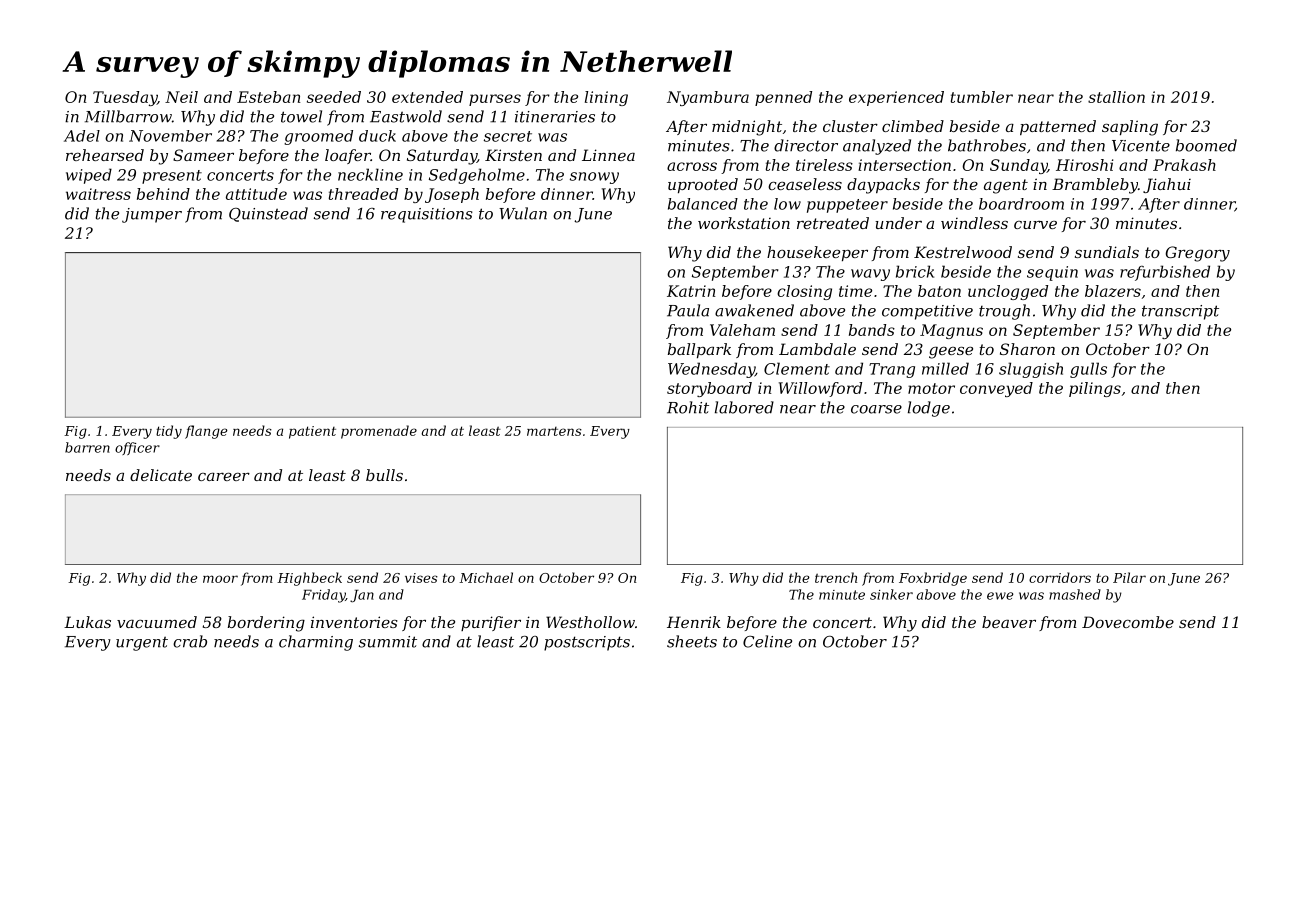 This screenshot has height=924, width=1308. I want to click on Lukas, so click(87, 622).
